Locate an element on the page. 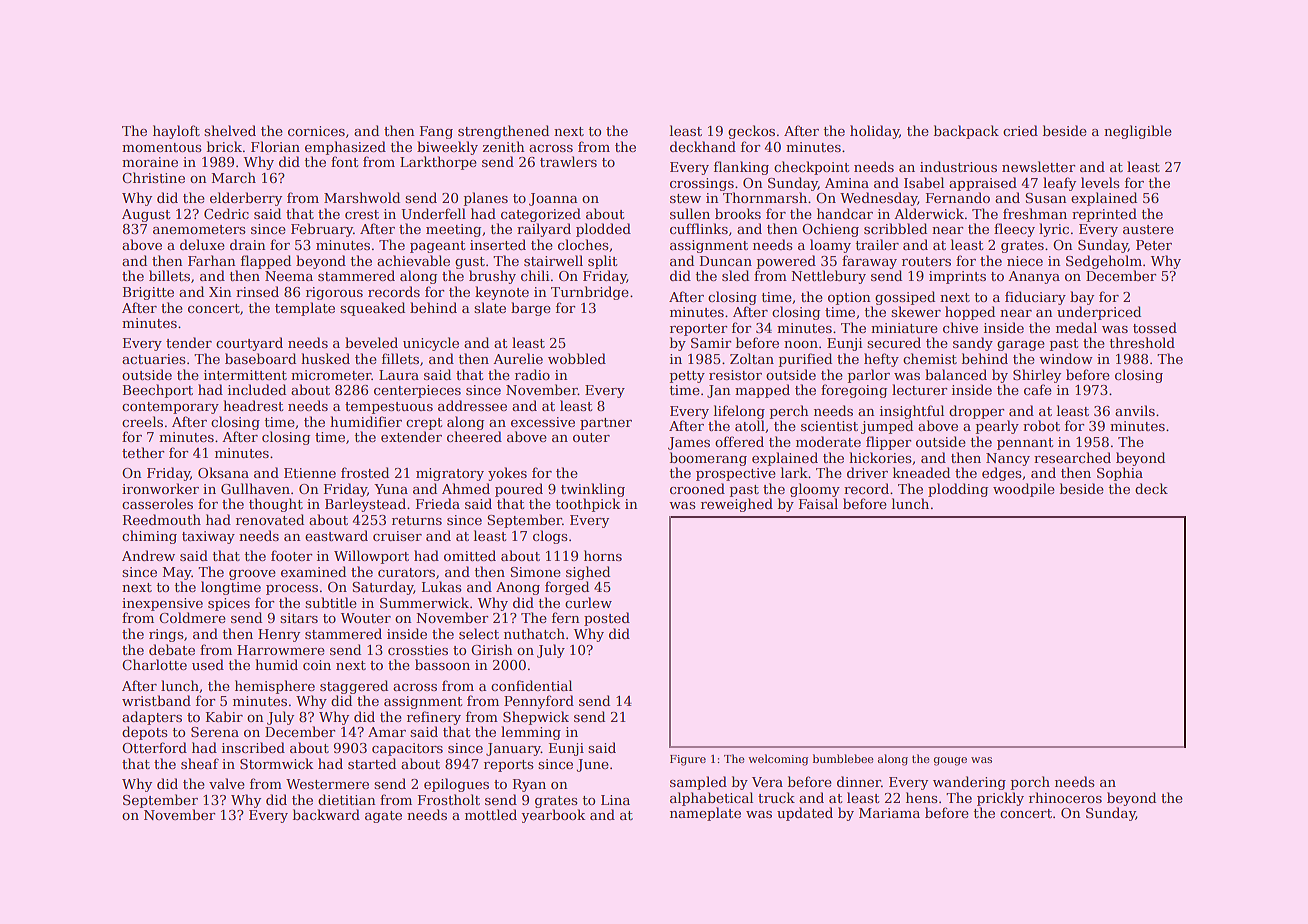 Image resolution: width=1308 pixels, height=924 pixels. plodding is located at coordinates (958, 490).
